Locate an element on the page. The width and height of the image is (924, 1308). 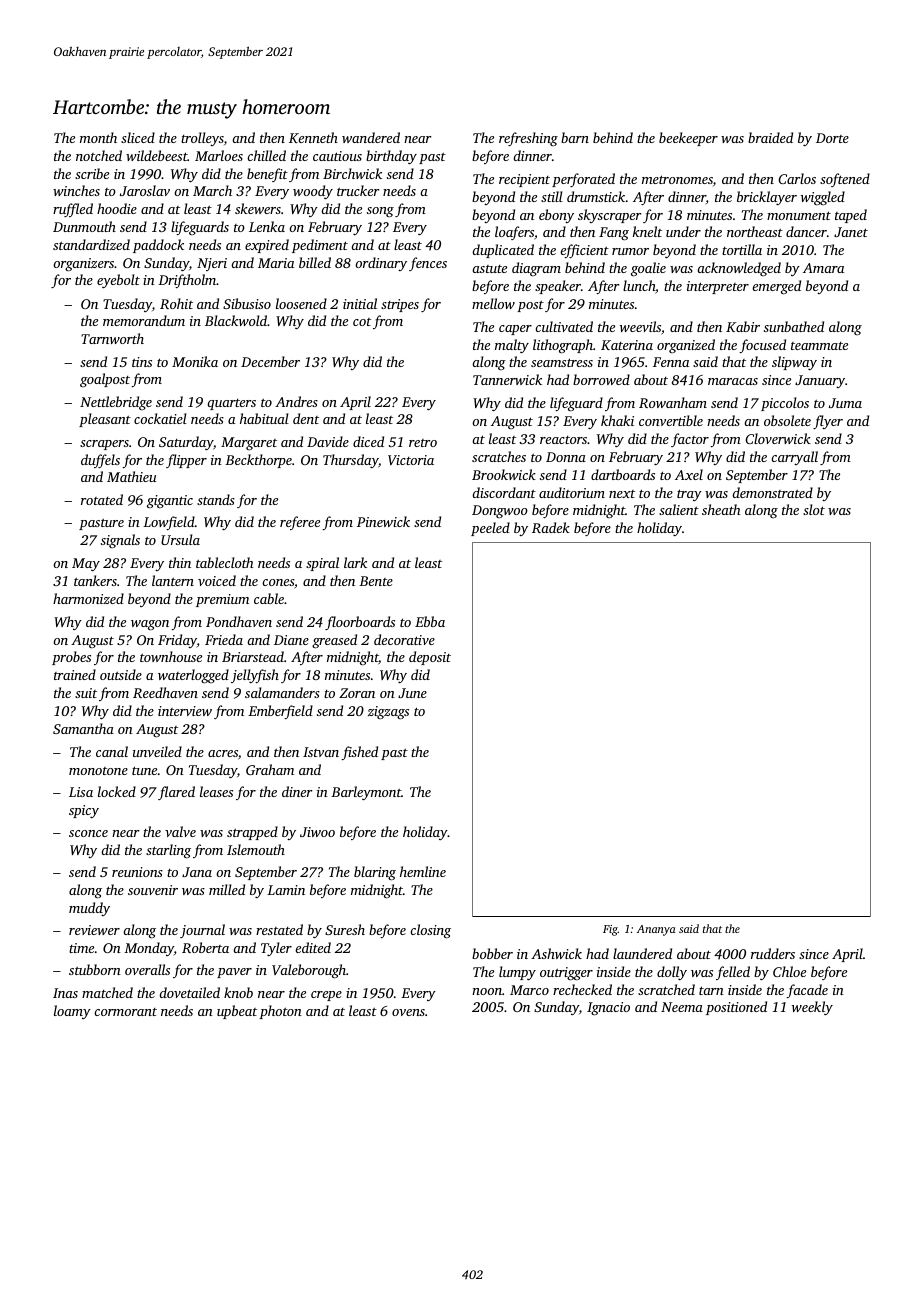
Fenna is located at coordinates (671, 362).
